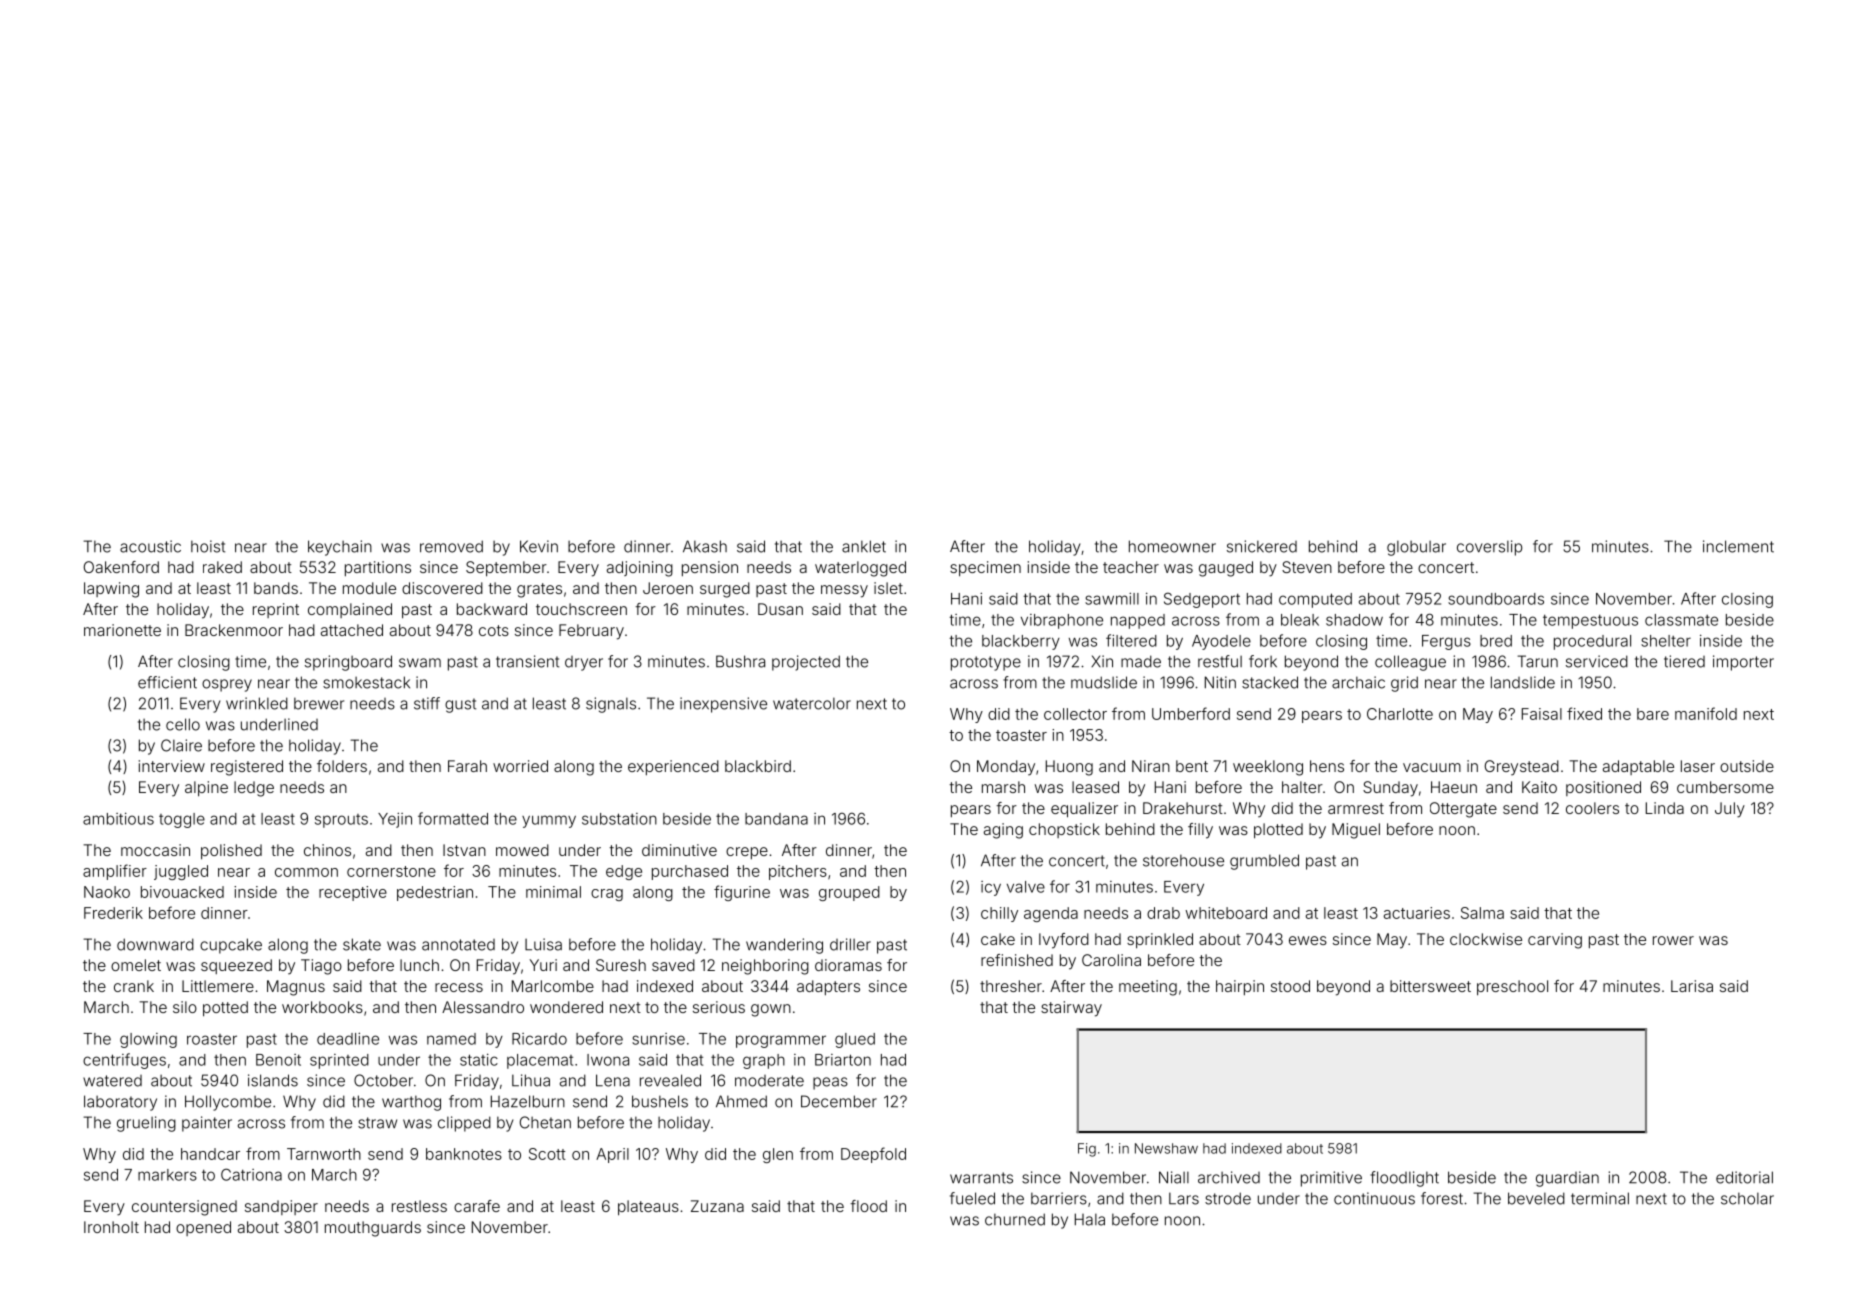  I want to click on banknotes, so click(464, 1154).
